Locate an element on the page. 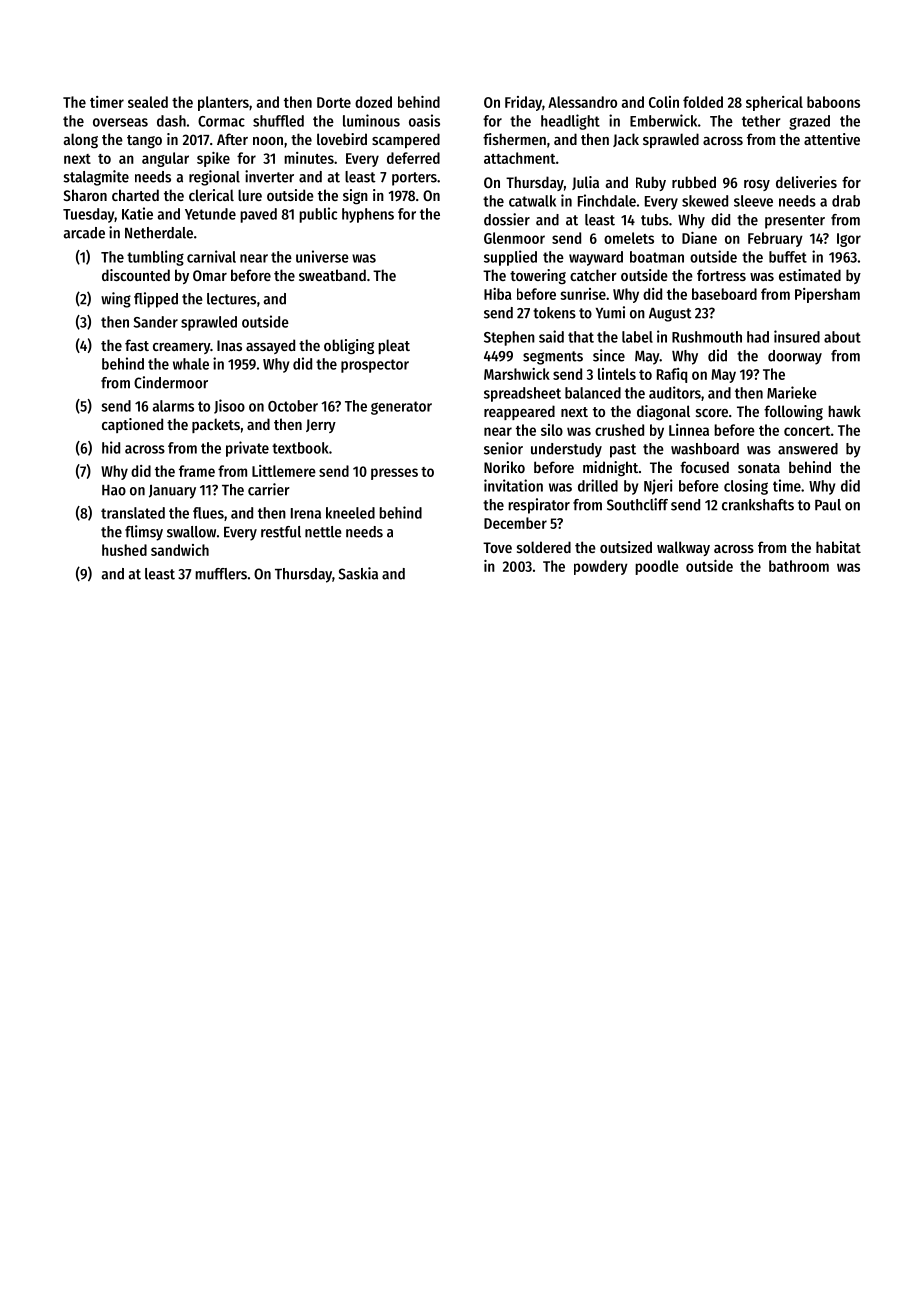 Image resolution: width=924 pixels, height=1308 pixels. Jerry is located at coordinates (321, 426).
